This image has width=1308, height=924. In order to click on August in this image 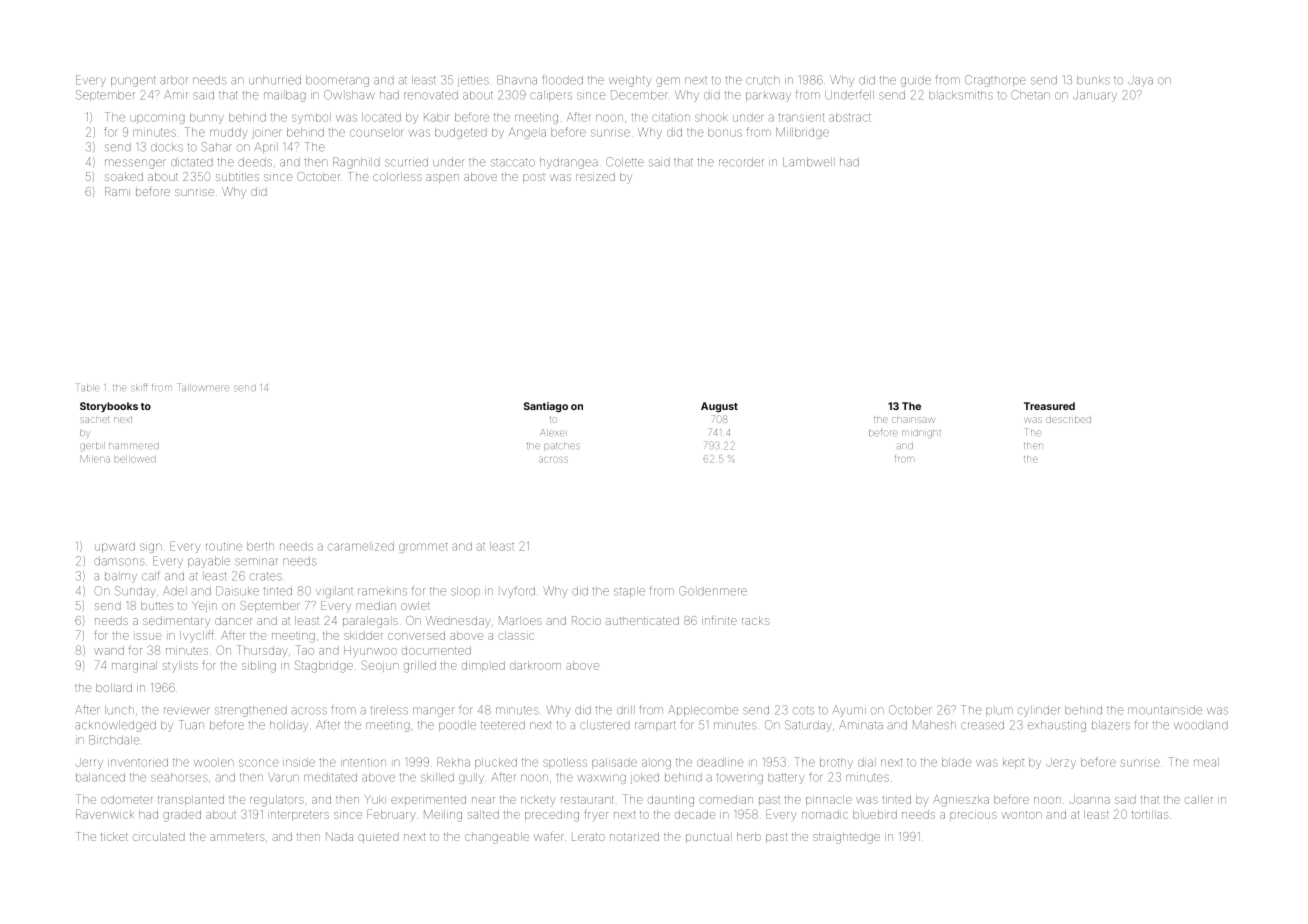, I will do `click(719, 407)`.
